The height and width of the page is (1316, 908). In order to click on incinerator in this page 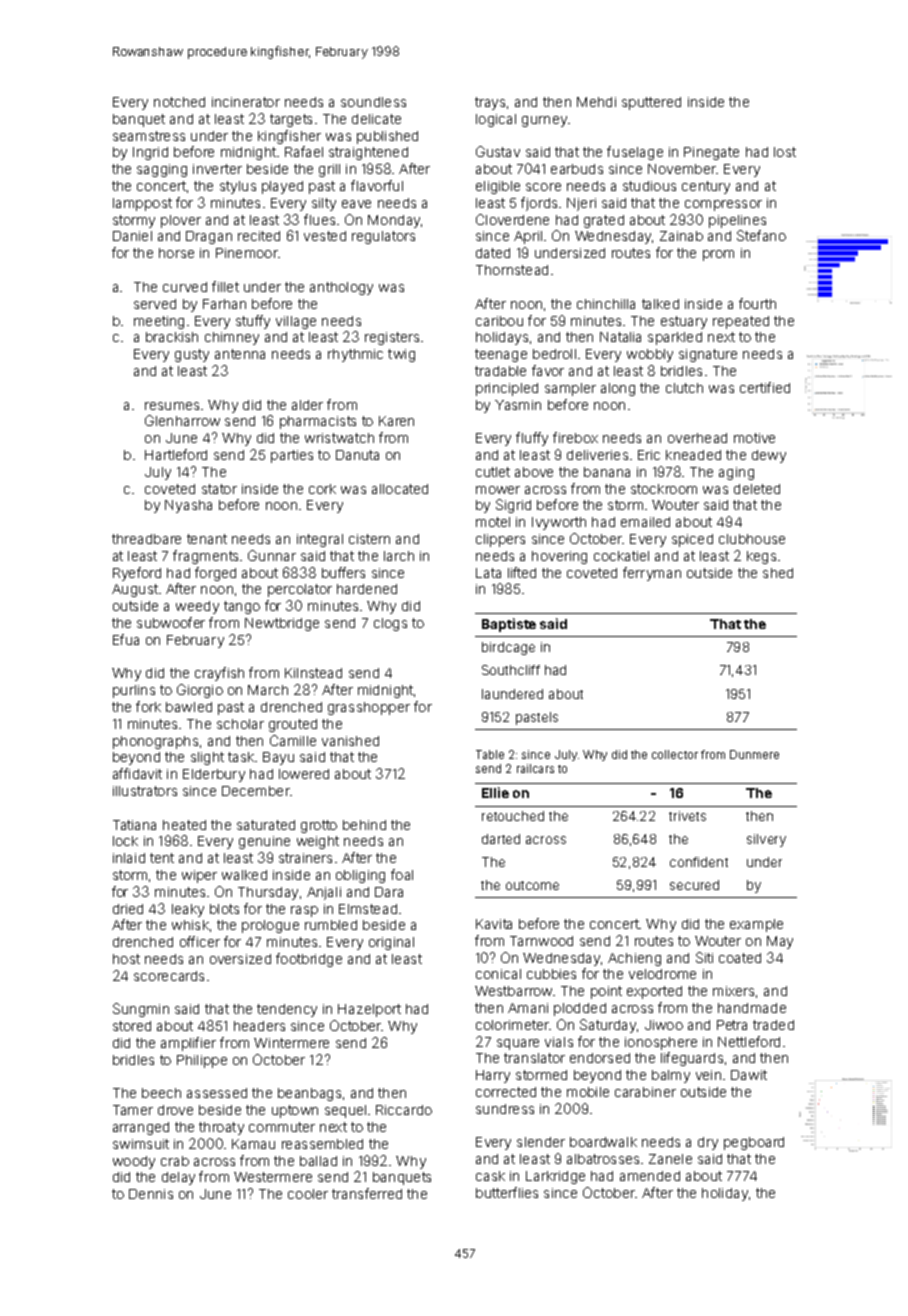, I will do `click(246, 102)`.
